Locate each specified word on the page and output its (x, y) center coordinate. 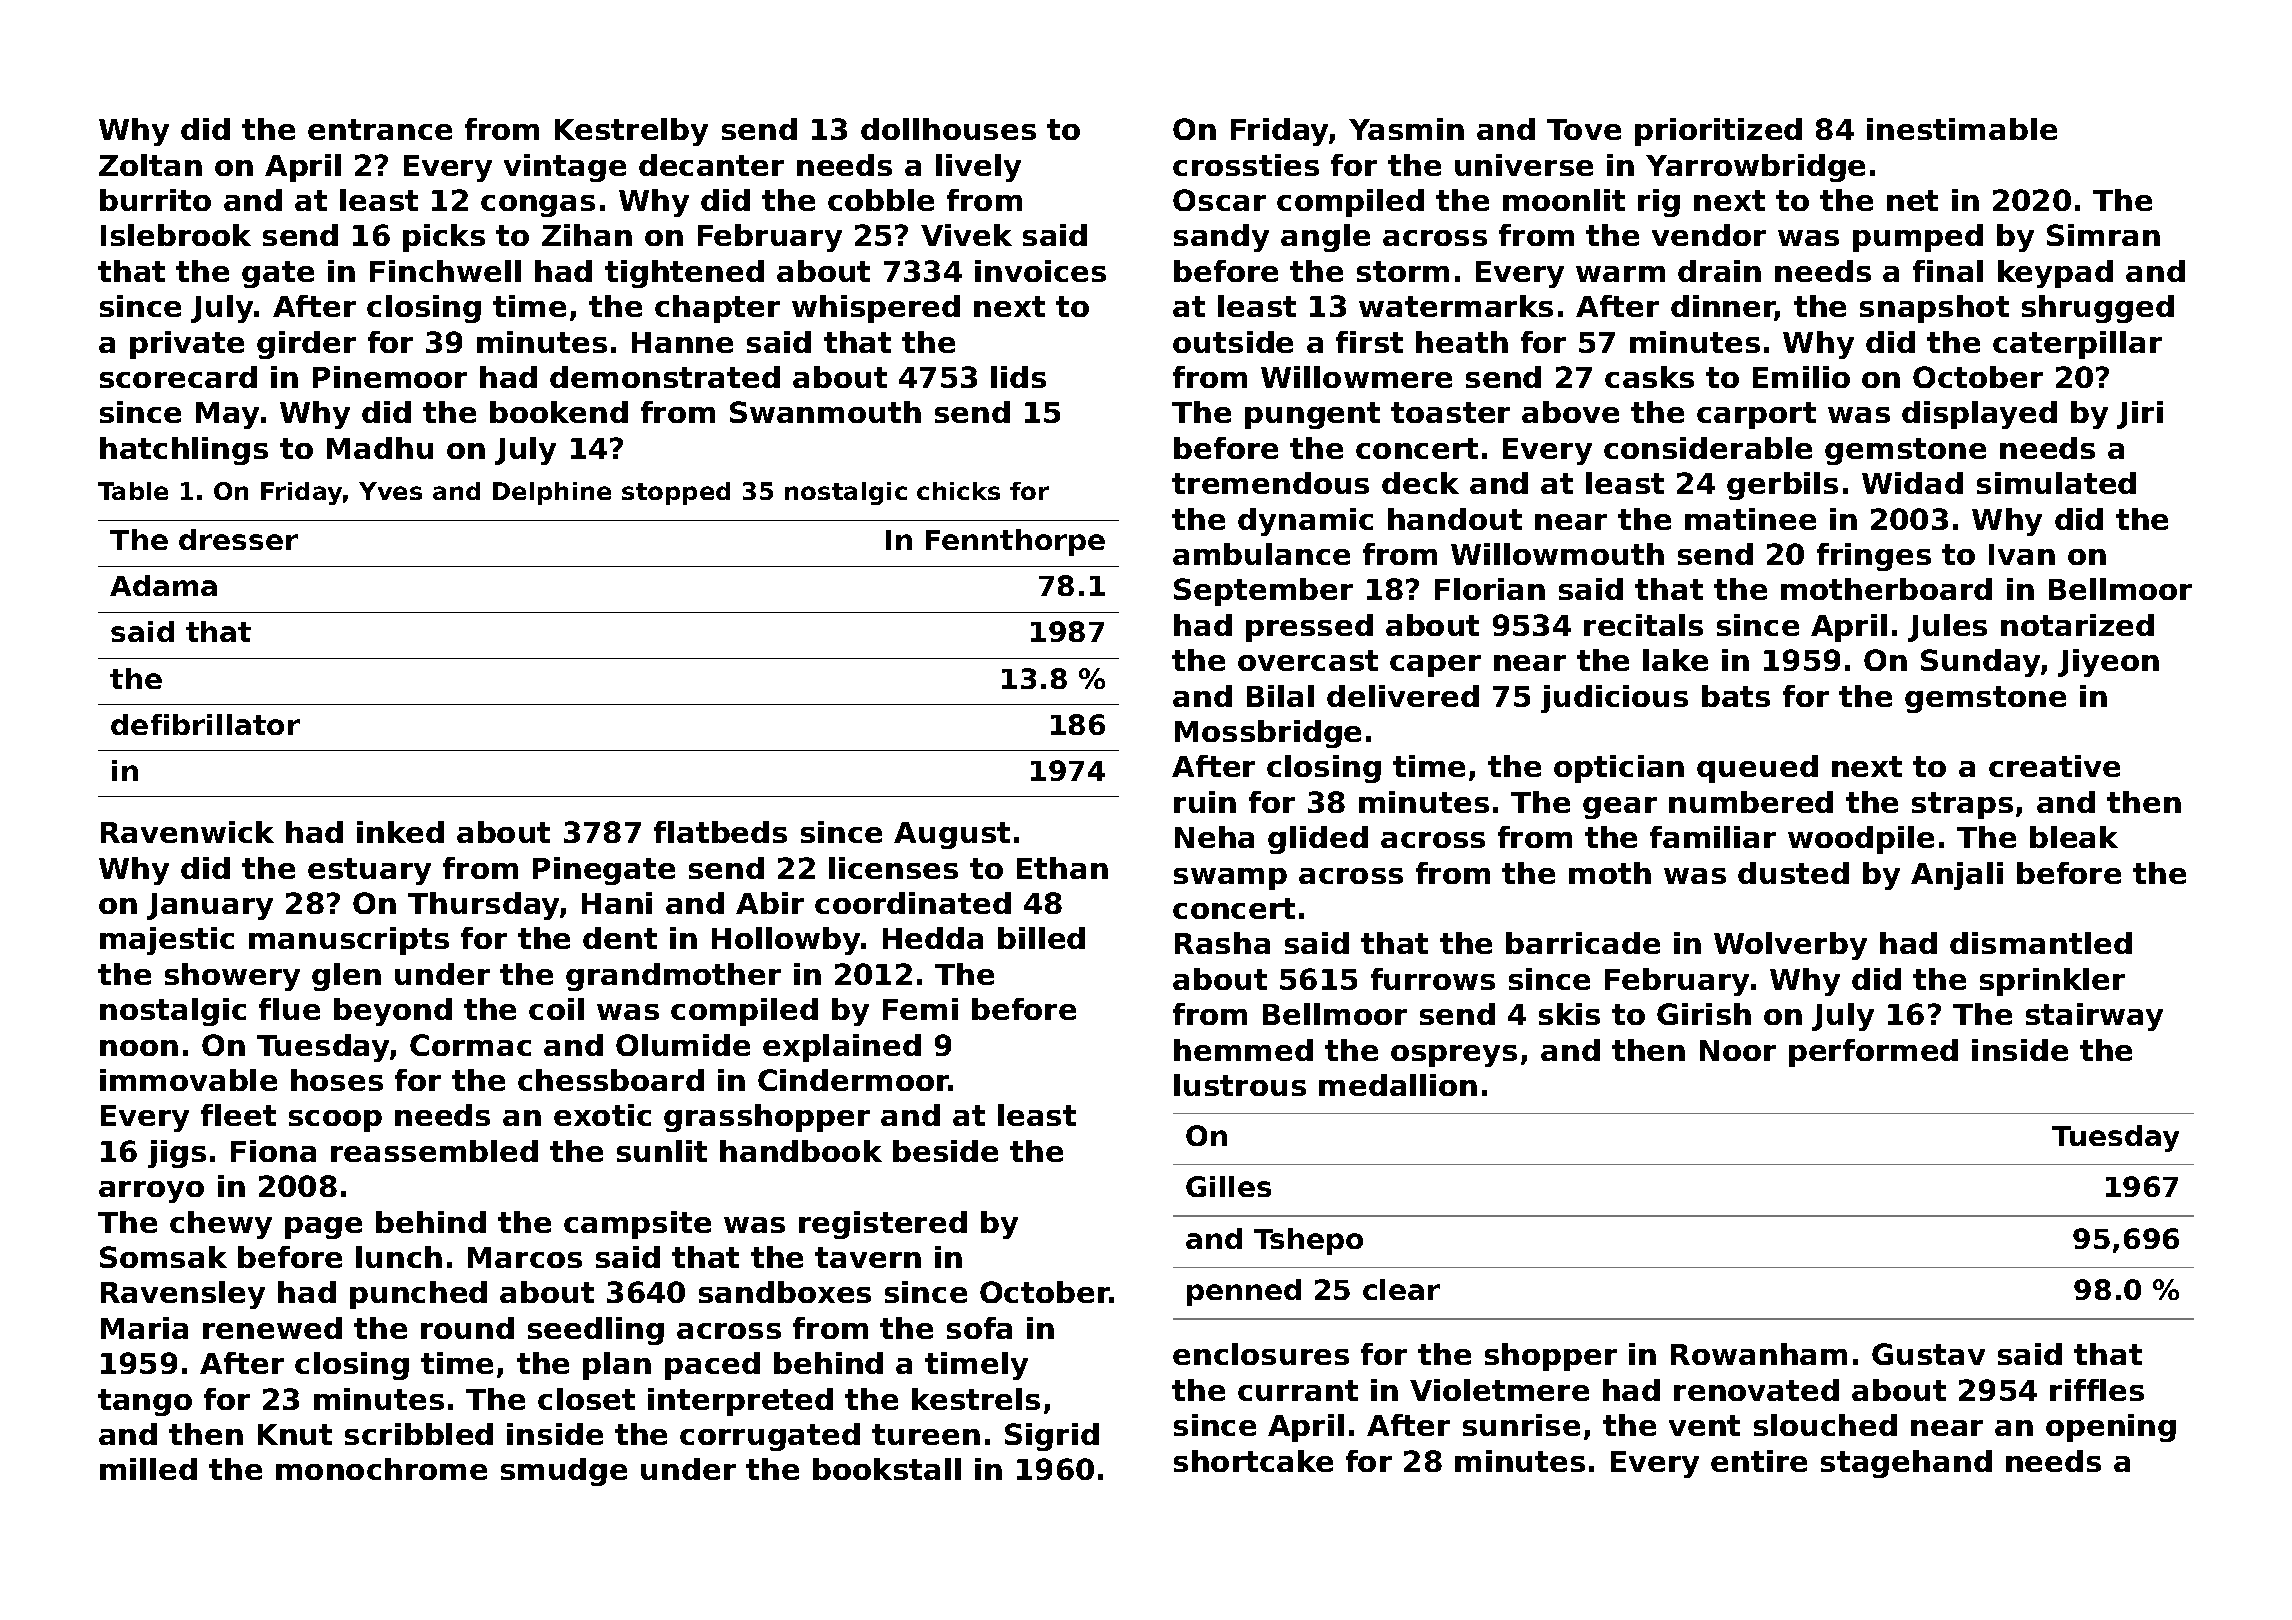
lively (978, 168)
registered (883, 1225)
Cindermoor (853, 1080)
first (1369, 342)
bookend (559, 412)
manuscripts (349, 941)
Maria (144, 1328)
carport (1756, 415)
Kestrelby (631, 132)
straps (1962, 805)
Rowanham (1759, 1354)
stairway (2094, 1017)
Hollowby (786, 941)
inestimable (1962, 129)
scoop (335, 1121)
